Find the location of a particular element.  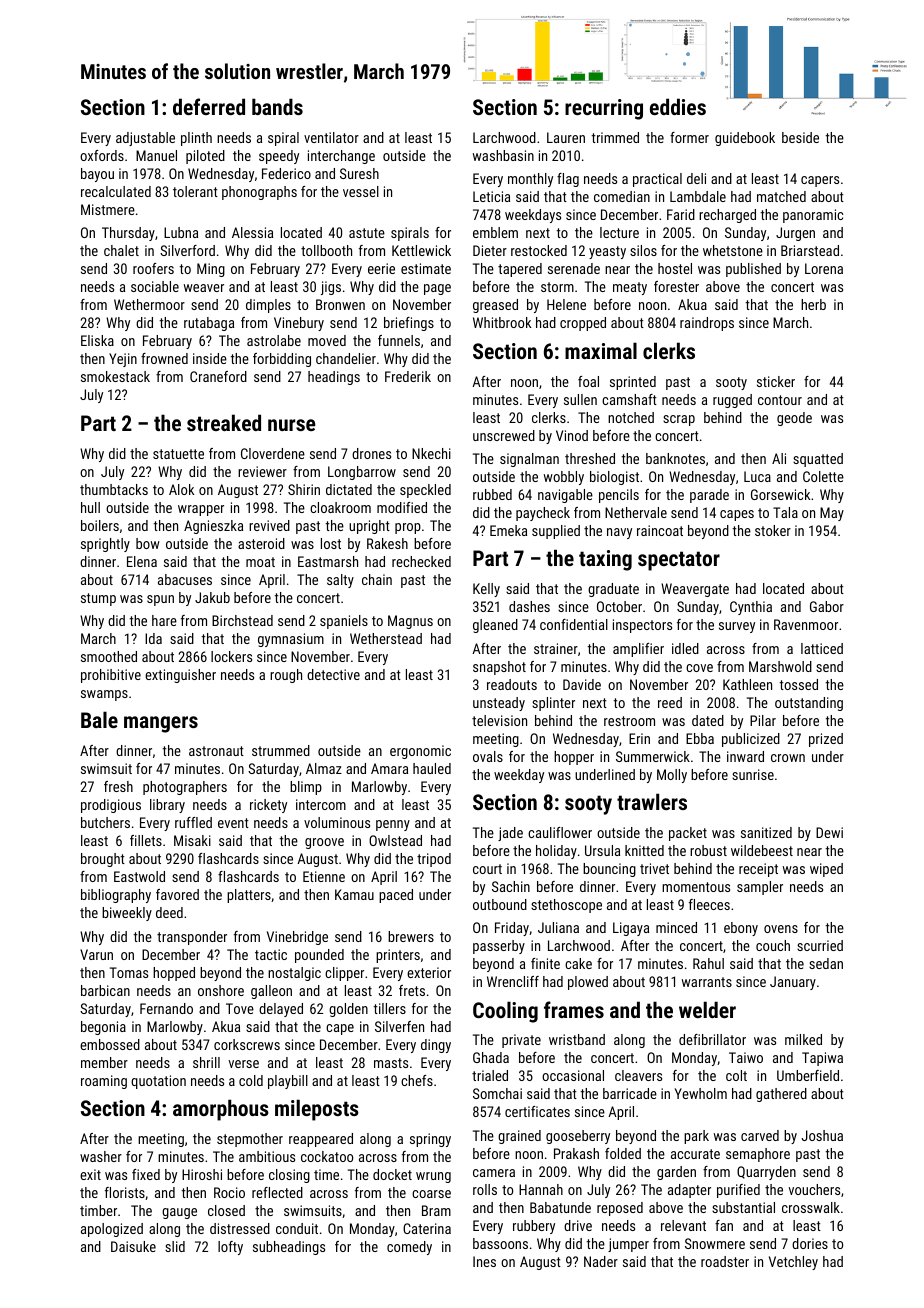

cleavers is located at coordinates (638, 1075).
